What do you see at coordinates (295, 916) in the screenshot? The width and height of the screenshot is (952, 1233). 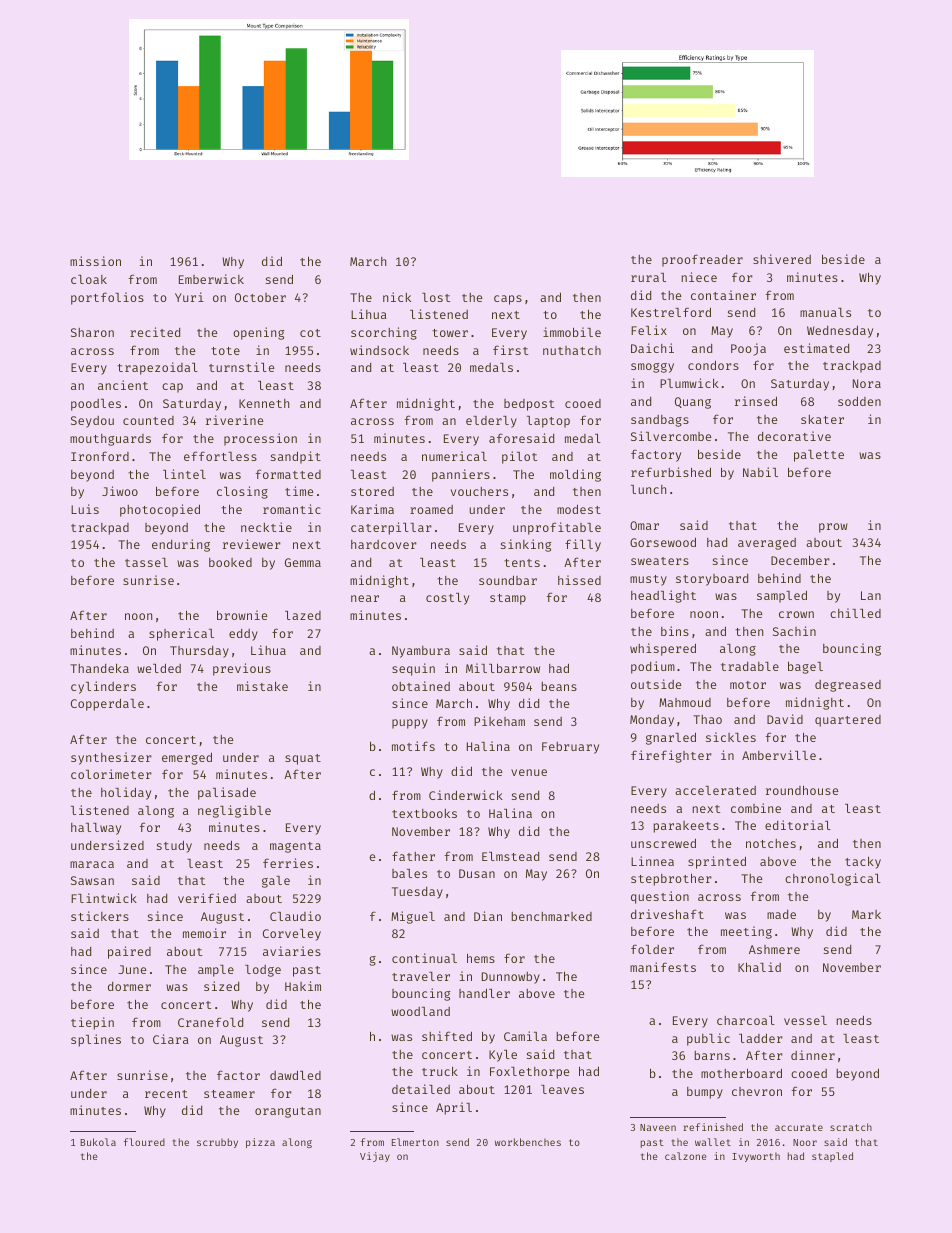 I see `Claudio` at bounding box center [295, 916].
